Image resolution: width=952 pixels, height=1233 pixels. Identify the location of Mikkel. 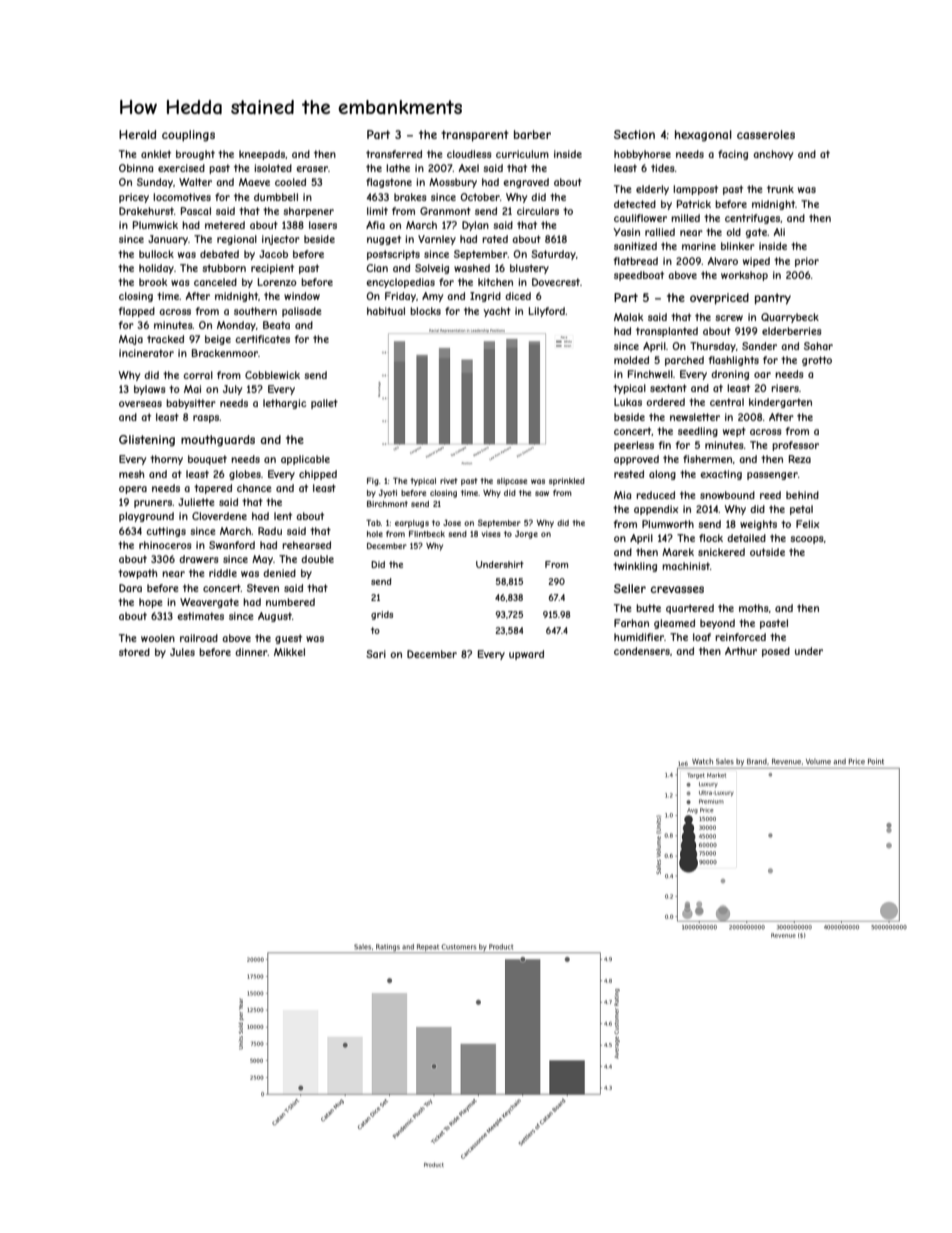
(289, 652).
